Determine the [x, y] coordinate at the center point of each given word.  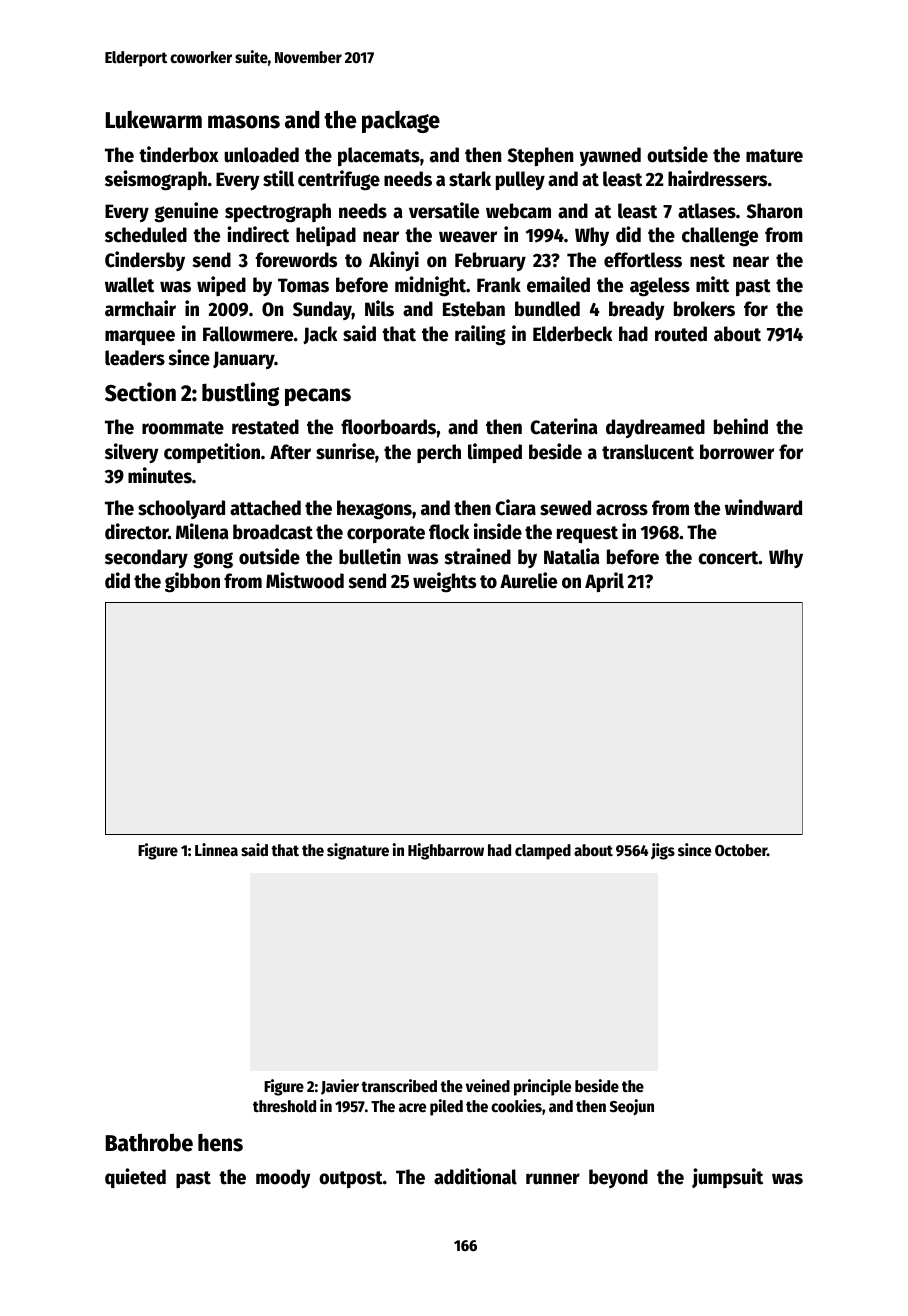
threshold [284, 1106]
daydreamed [655, 428]
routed [681, 334]
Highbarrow [446, 851]
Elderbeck [572, 334]
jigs [663, 851]
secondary [146, 558]
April [604, 582]
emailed [558, 284]
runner [553, 1179]
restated [265, 427]
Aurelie [528, 580]
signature [358, 851]
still [278, 178]
